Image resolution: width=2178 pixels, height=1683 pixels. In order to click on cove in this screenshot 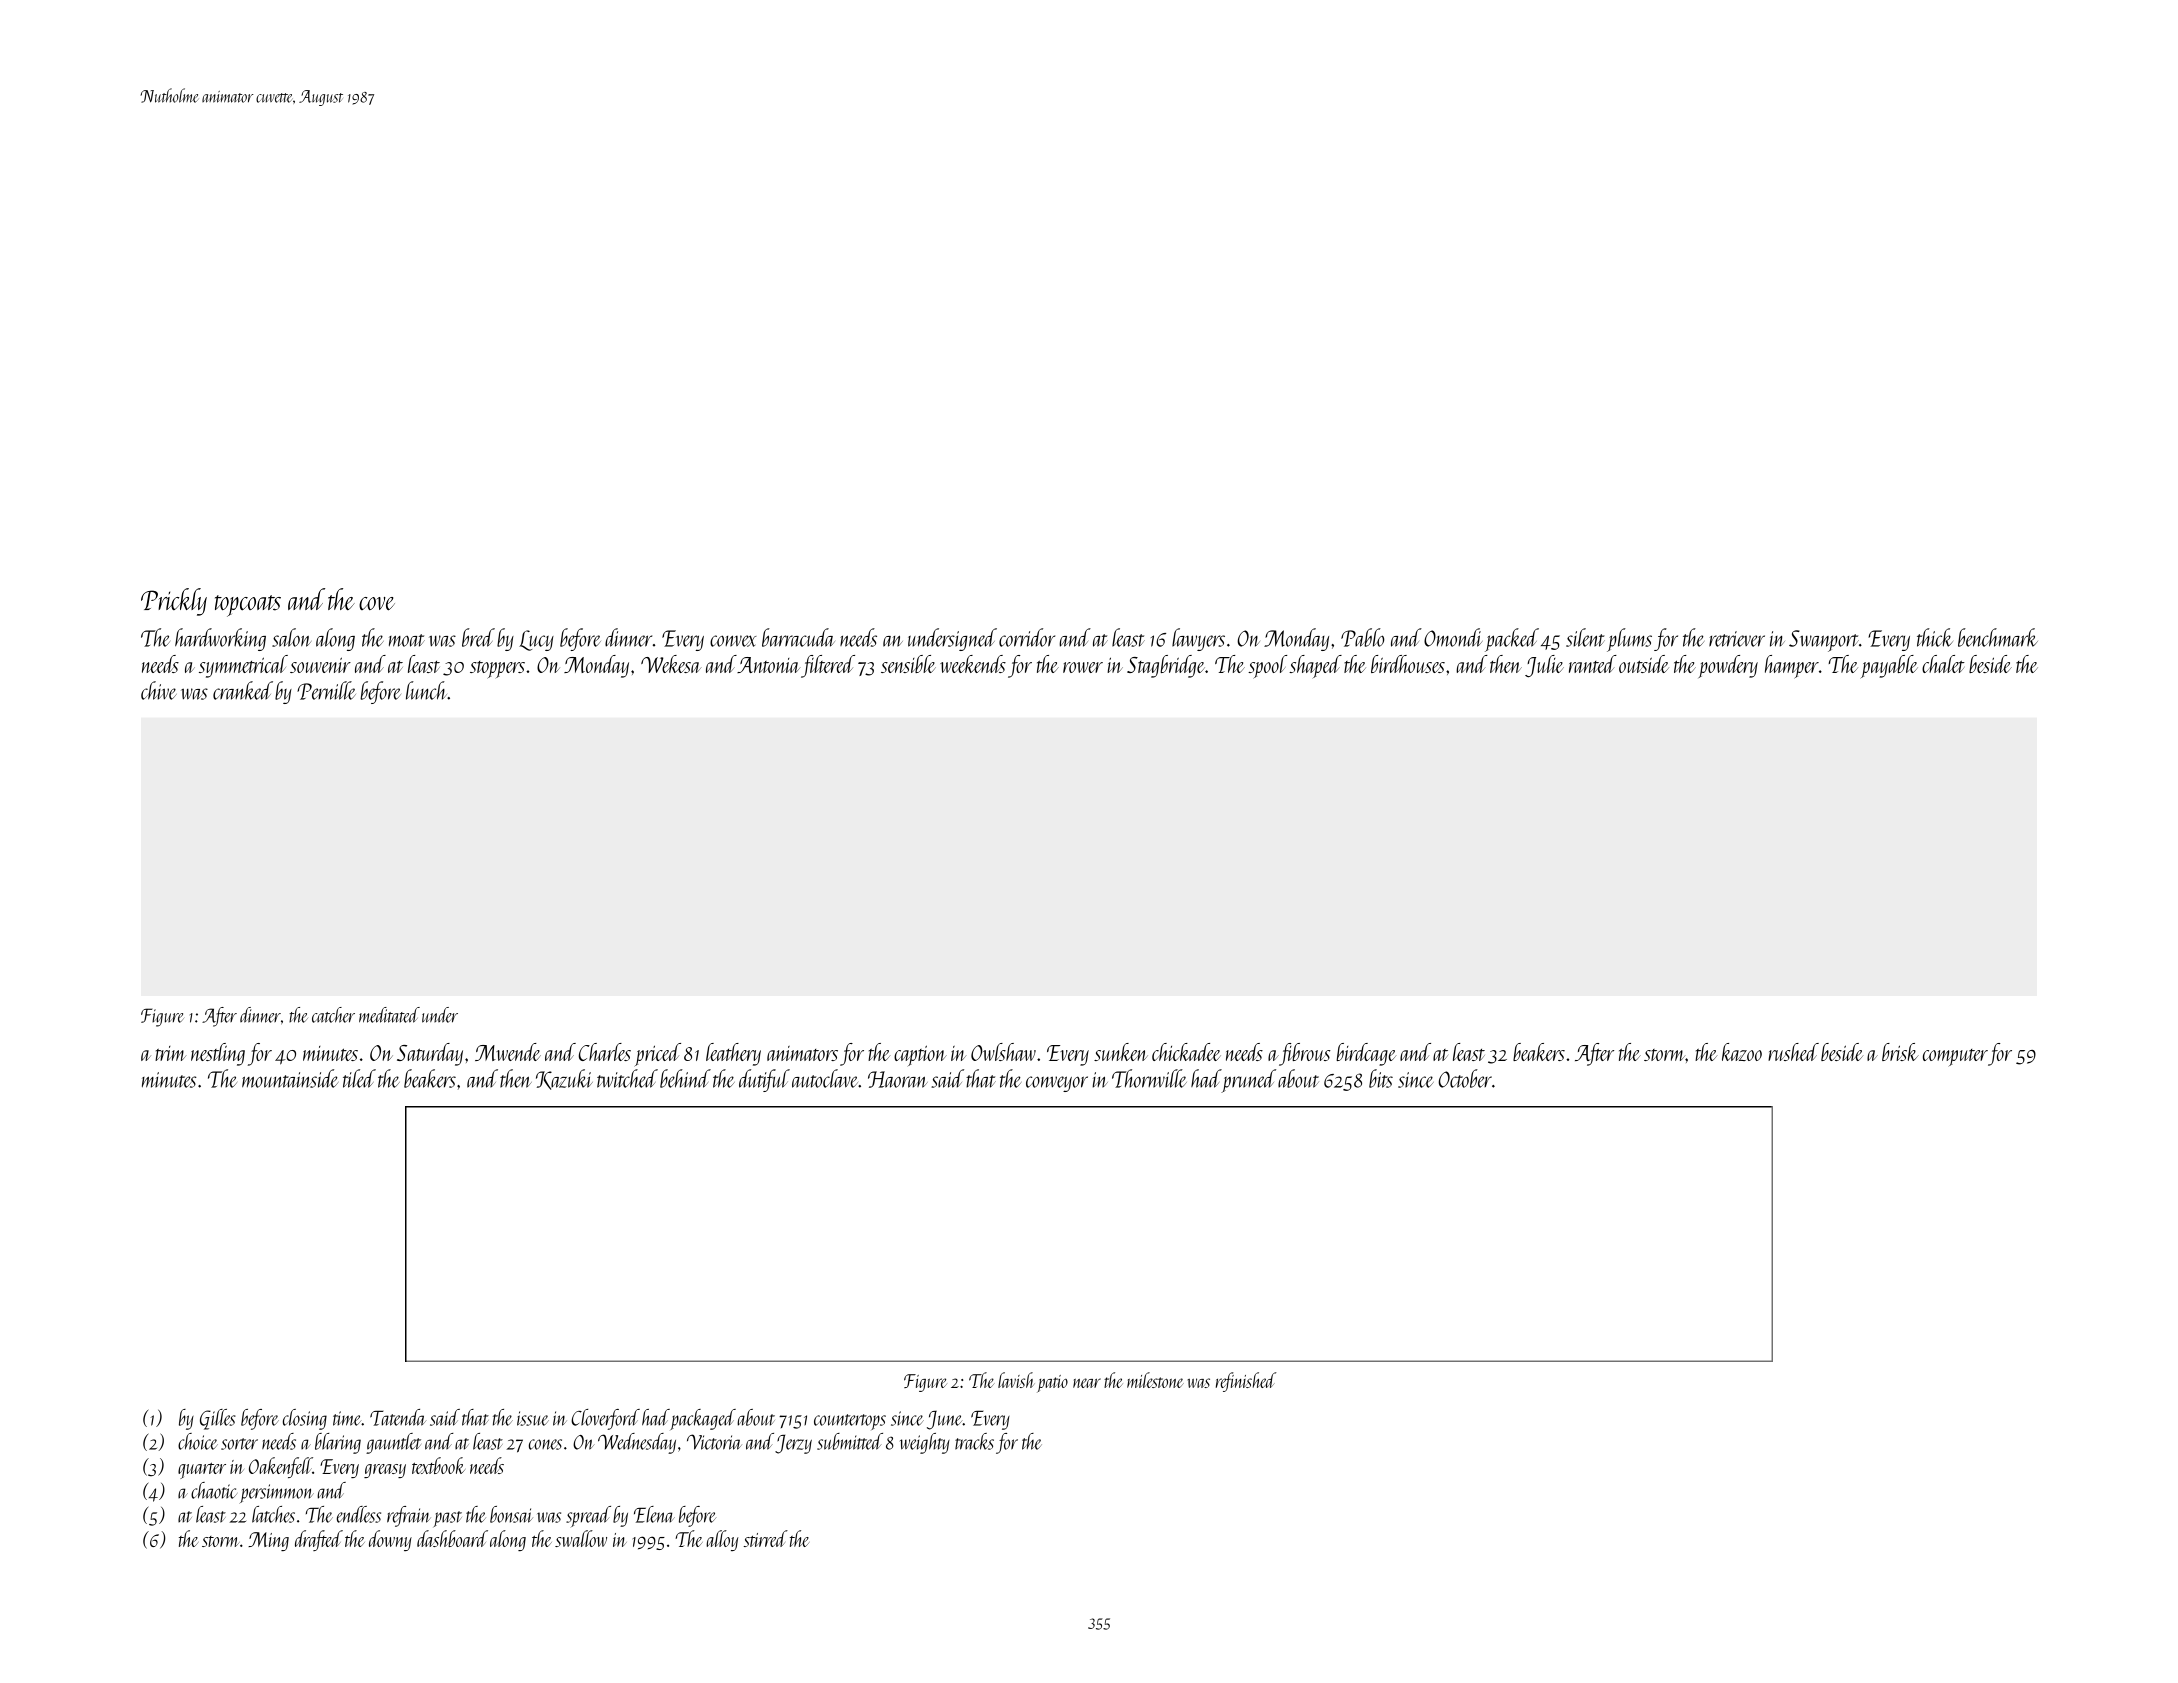, I will do `click(377, 604)`.
